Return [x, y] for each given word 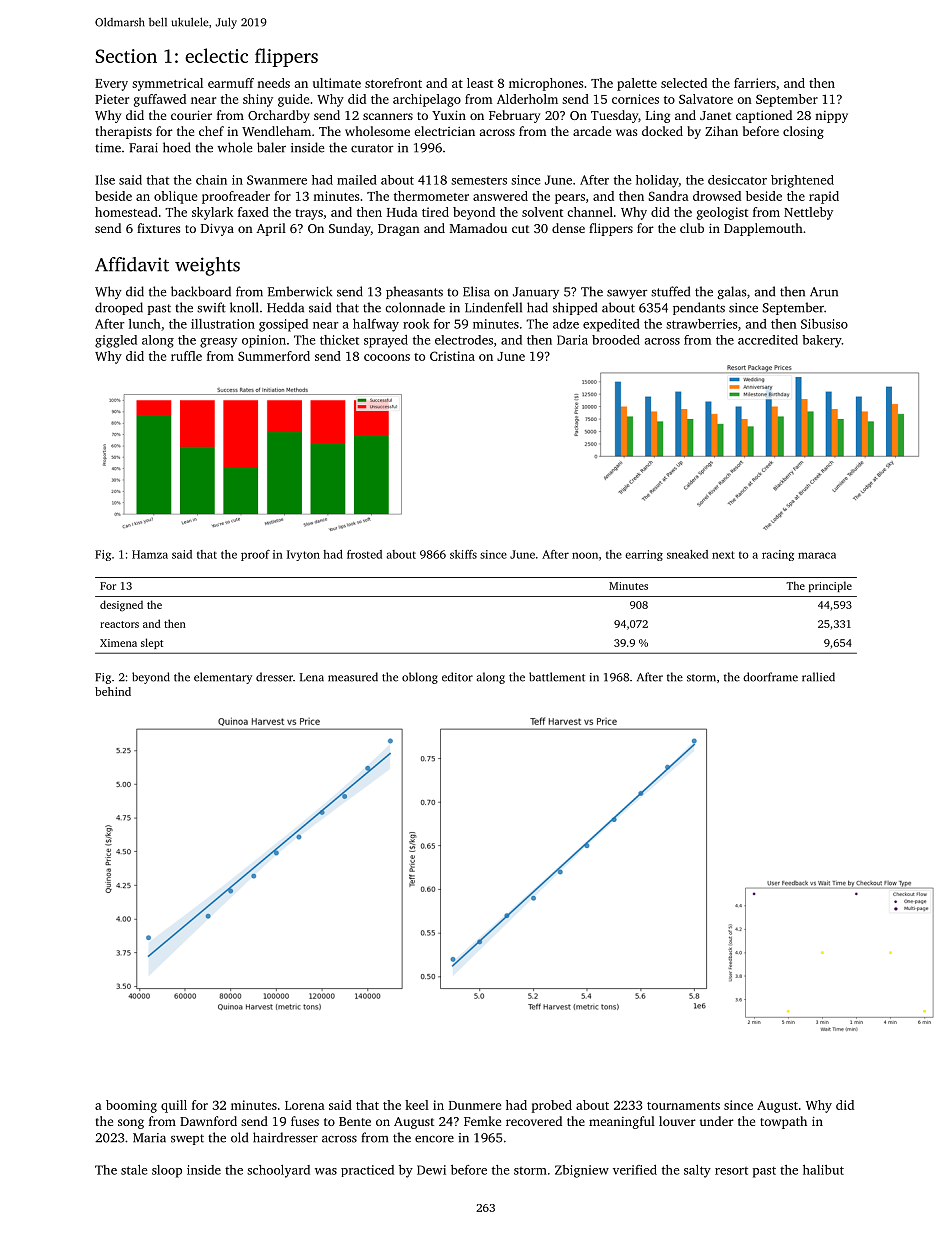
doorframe [770, 677]
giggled [116, 341]
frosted [364, 554]
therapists [124, 132]
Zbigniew [582, 1171]
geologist [722, 213]
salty [697, 1171]
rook [416, 324]
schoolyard [278, 1171]
